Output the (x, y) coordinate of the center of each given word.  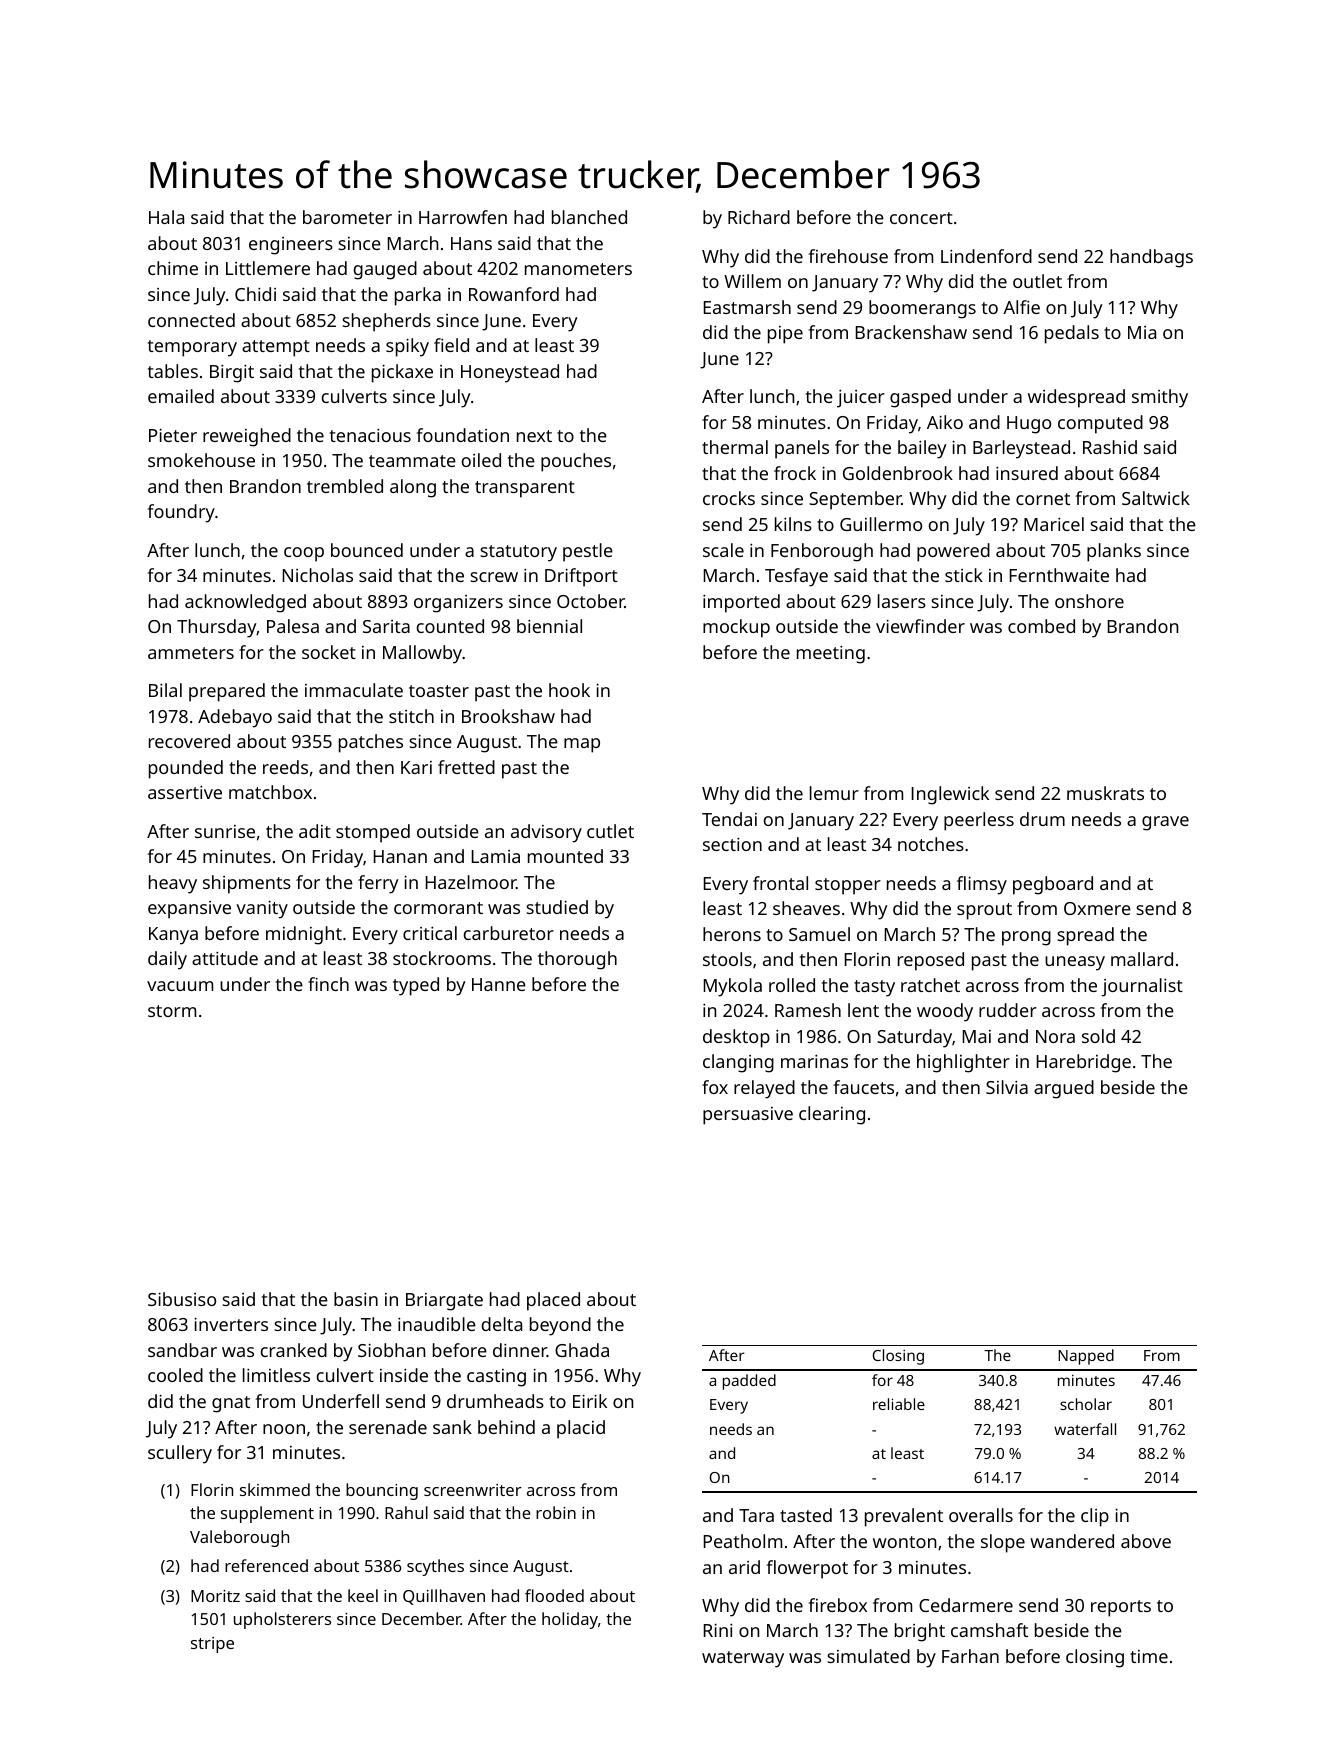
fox (715, 1087)
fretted (466, 767)
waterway (743, 1659)
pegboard (1053, 885)
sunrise (225, 831)
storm (172, 1011)
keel (363, 1595)
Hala (166, 217)
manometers (578, 269)
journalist (1142, 987)
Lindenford (986, 256)
